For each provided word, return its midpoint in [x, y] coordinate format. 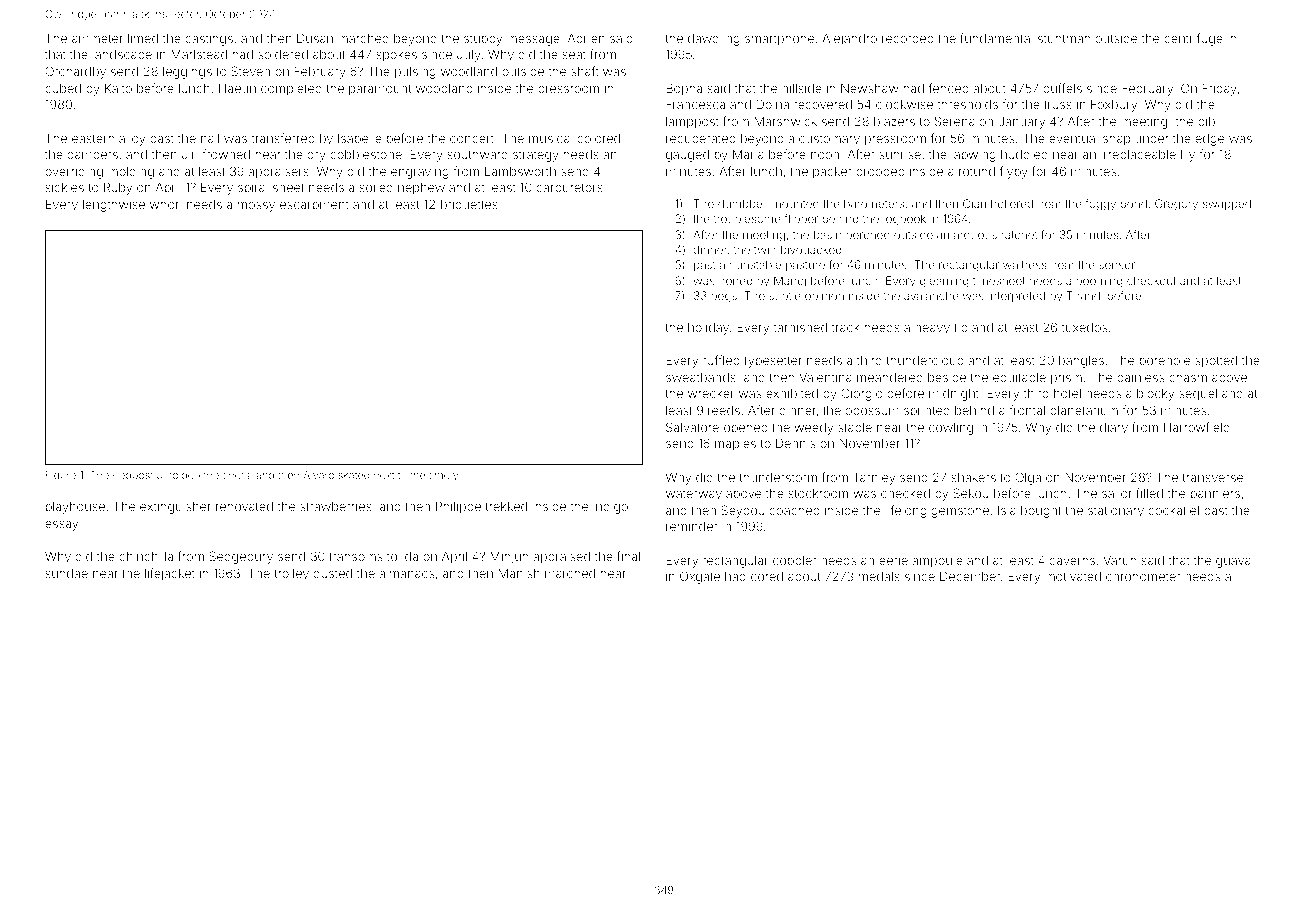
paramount [380, 90]
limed [143, 38]
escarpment [314, 206]
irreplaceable [1138, 155]
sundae [67, 573]
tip [961, 328]
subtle [785, 295]
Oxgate [700, 577]
